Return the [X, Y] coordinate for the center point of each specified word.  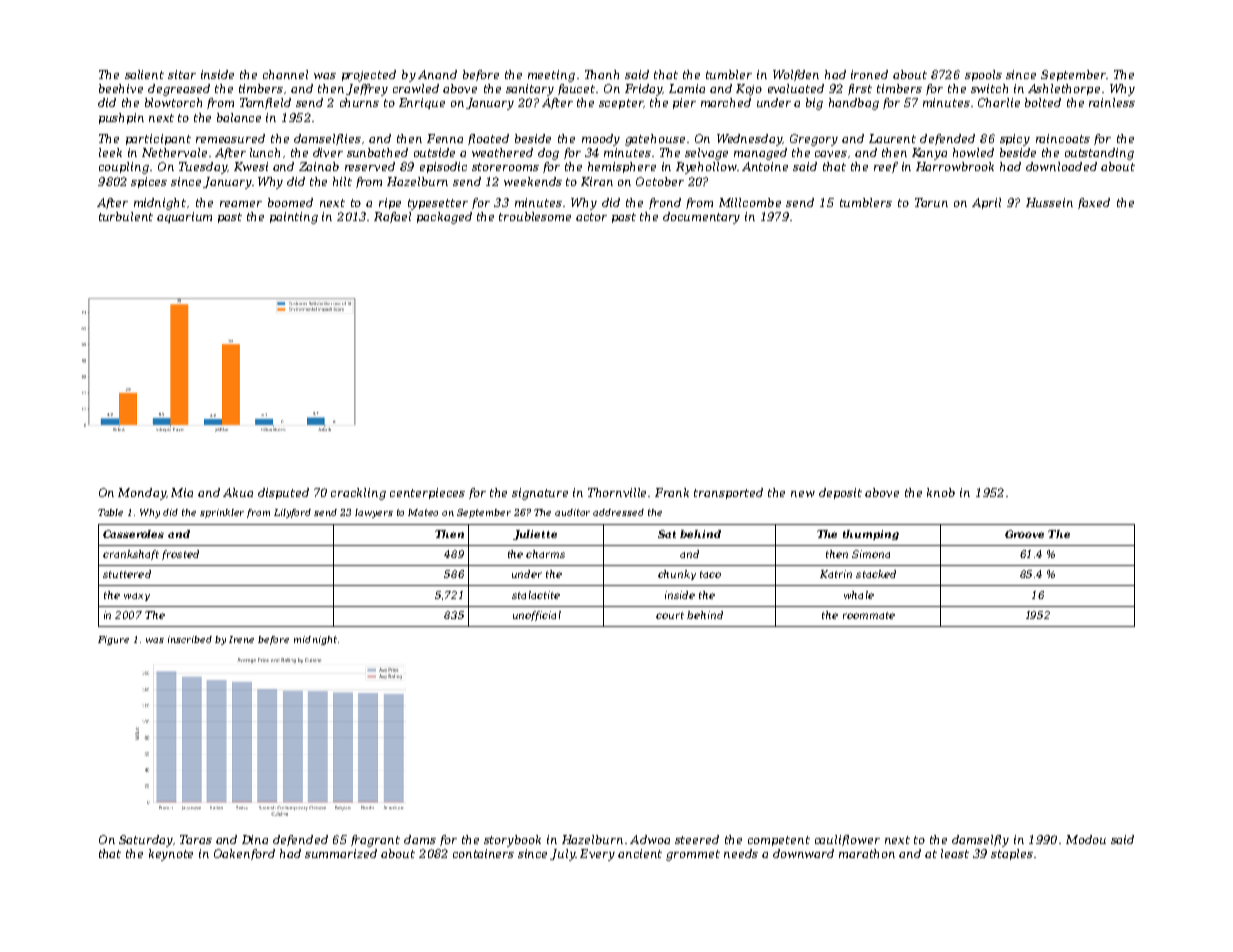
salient [144, 74]
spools [983, 75]
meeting [551, 76]
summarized [341, 853]
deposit [840, 493]
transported [728, 493]
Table [110, 512]
